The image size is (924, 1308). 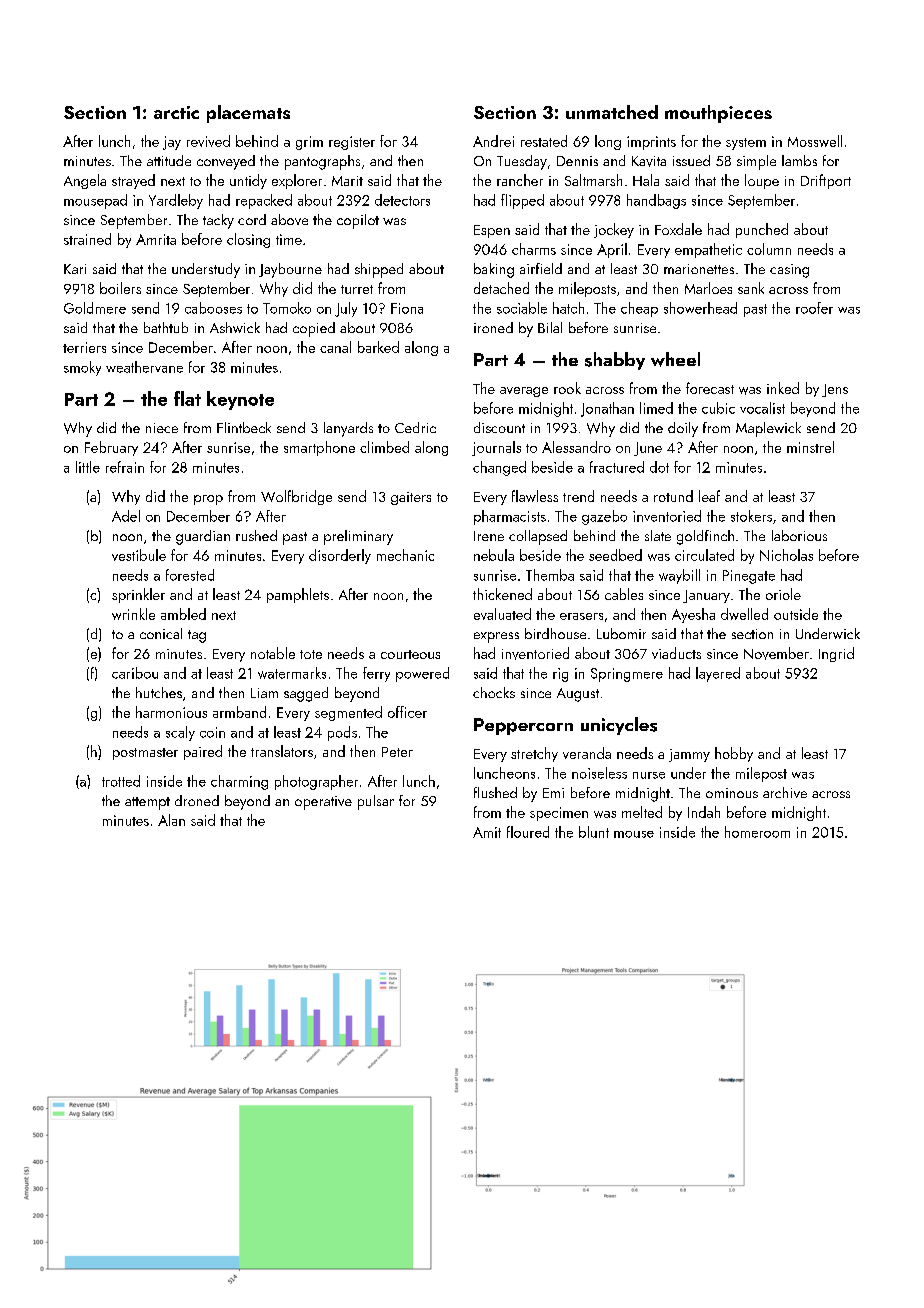 What do you see at coordinates (197, 800) in the screenshot?
I see `droned` at bounding box center [197, 800].
